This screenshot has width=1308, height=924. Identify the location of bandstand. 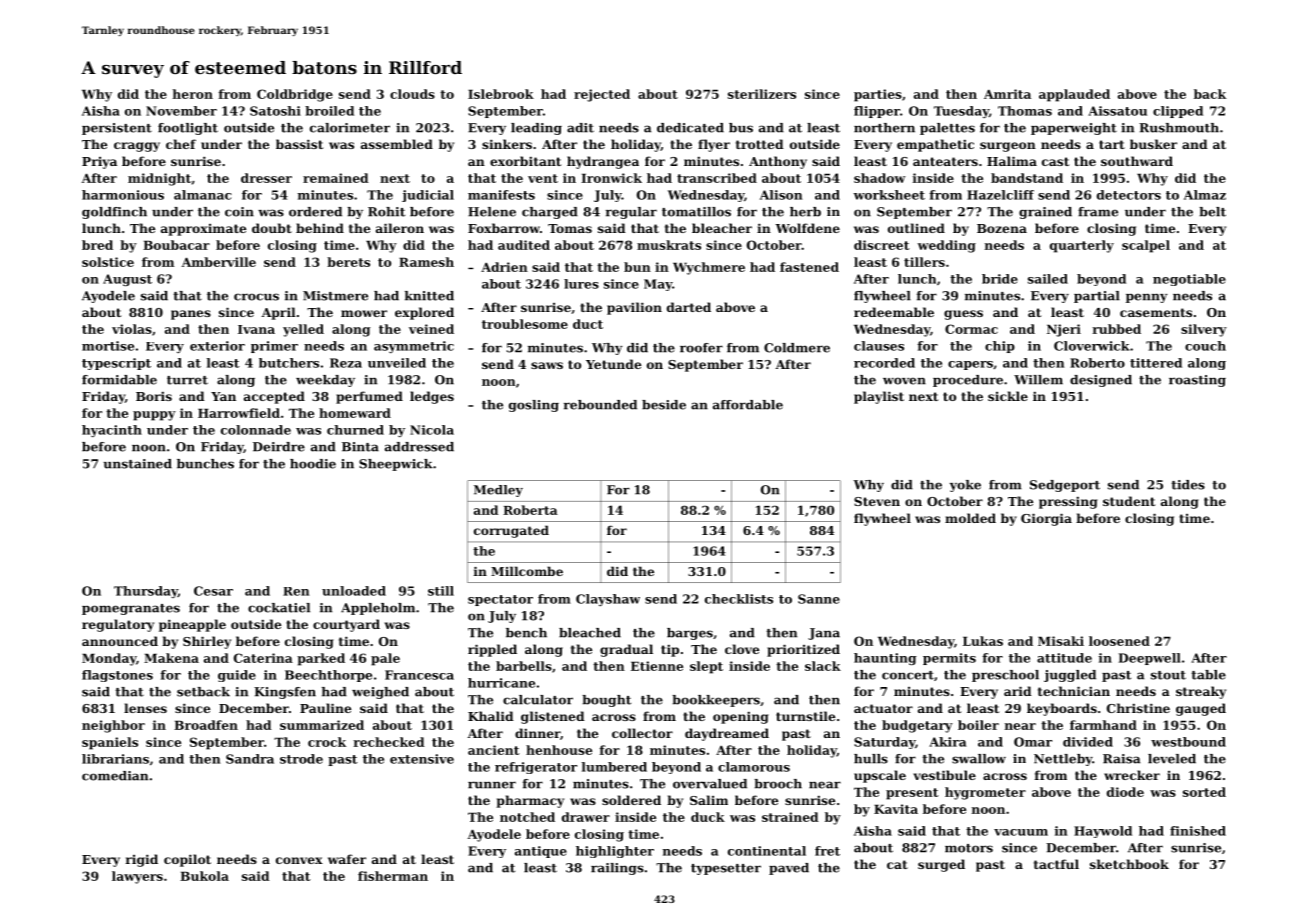
(1027, 178).
